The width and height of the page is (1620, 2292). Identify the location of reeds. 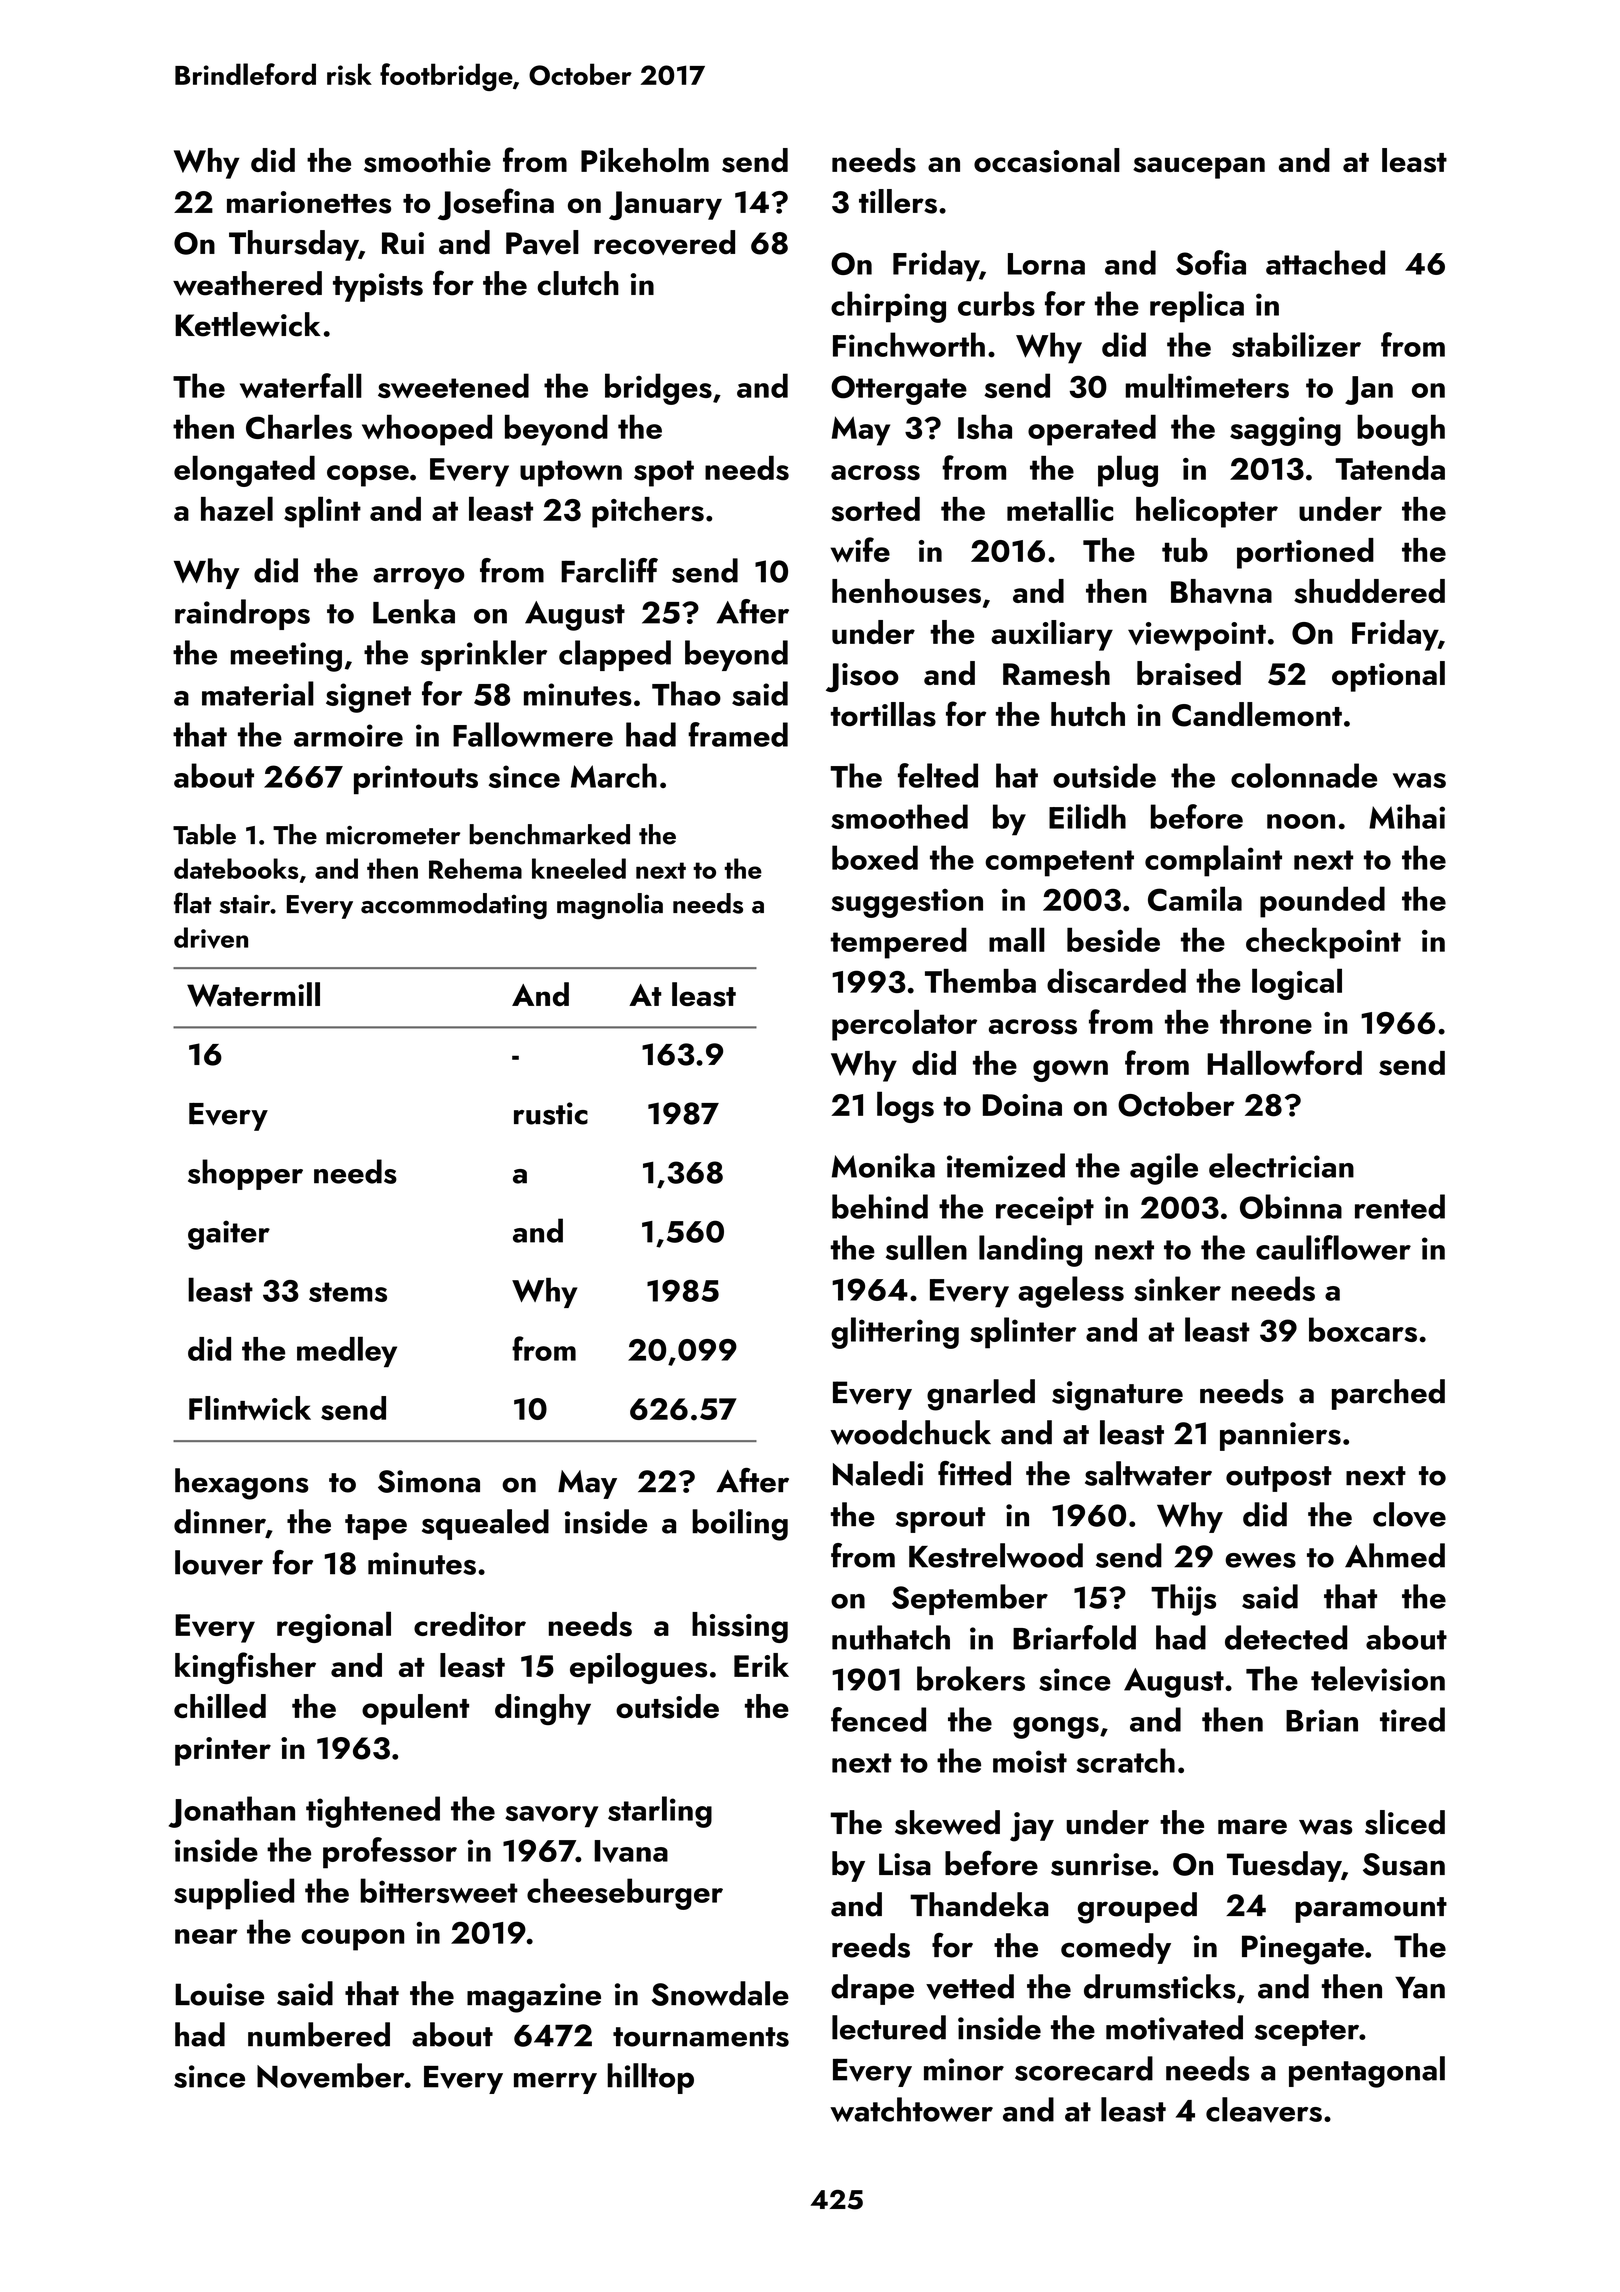
(871, 1945).
